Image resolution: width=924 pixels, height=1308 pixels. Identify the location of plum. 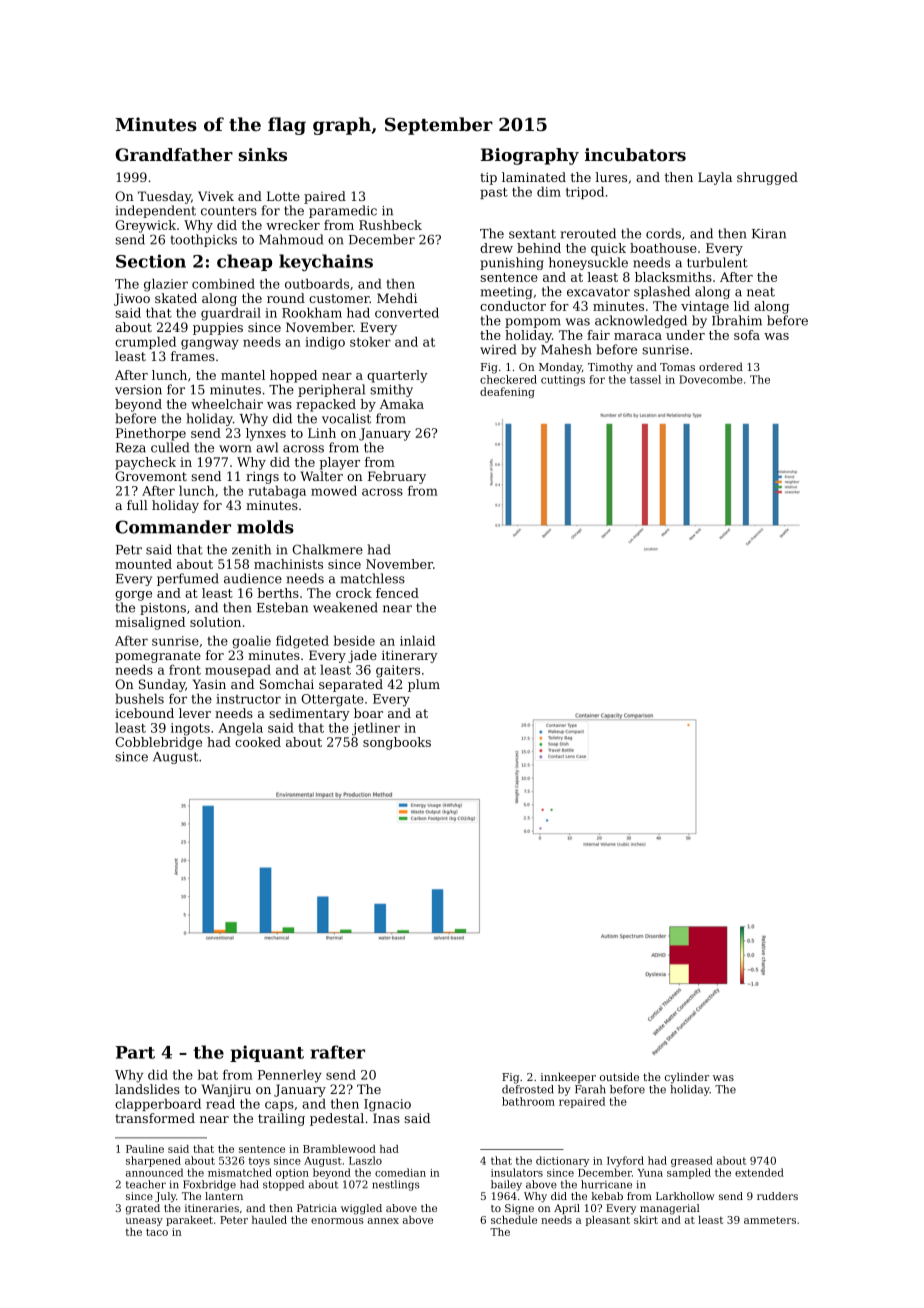
(424, 685).
